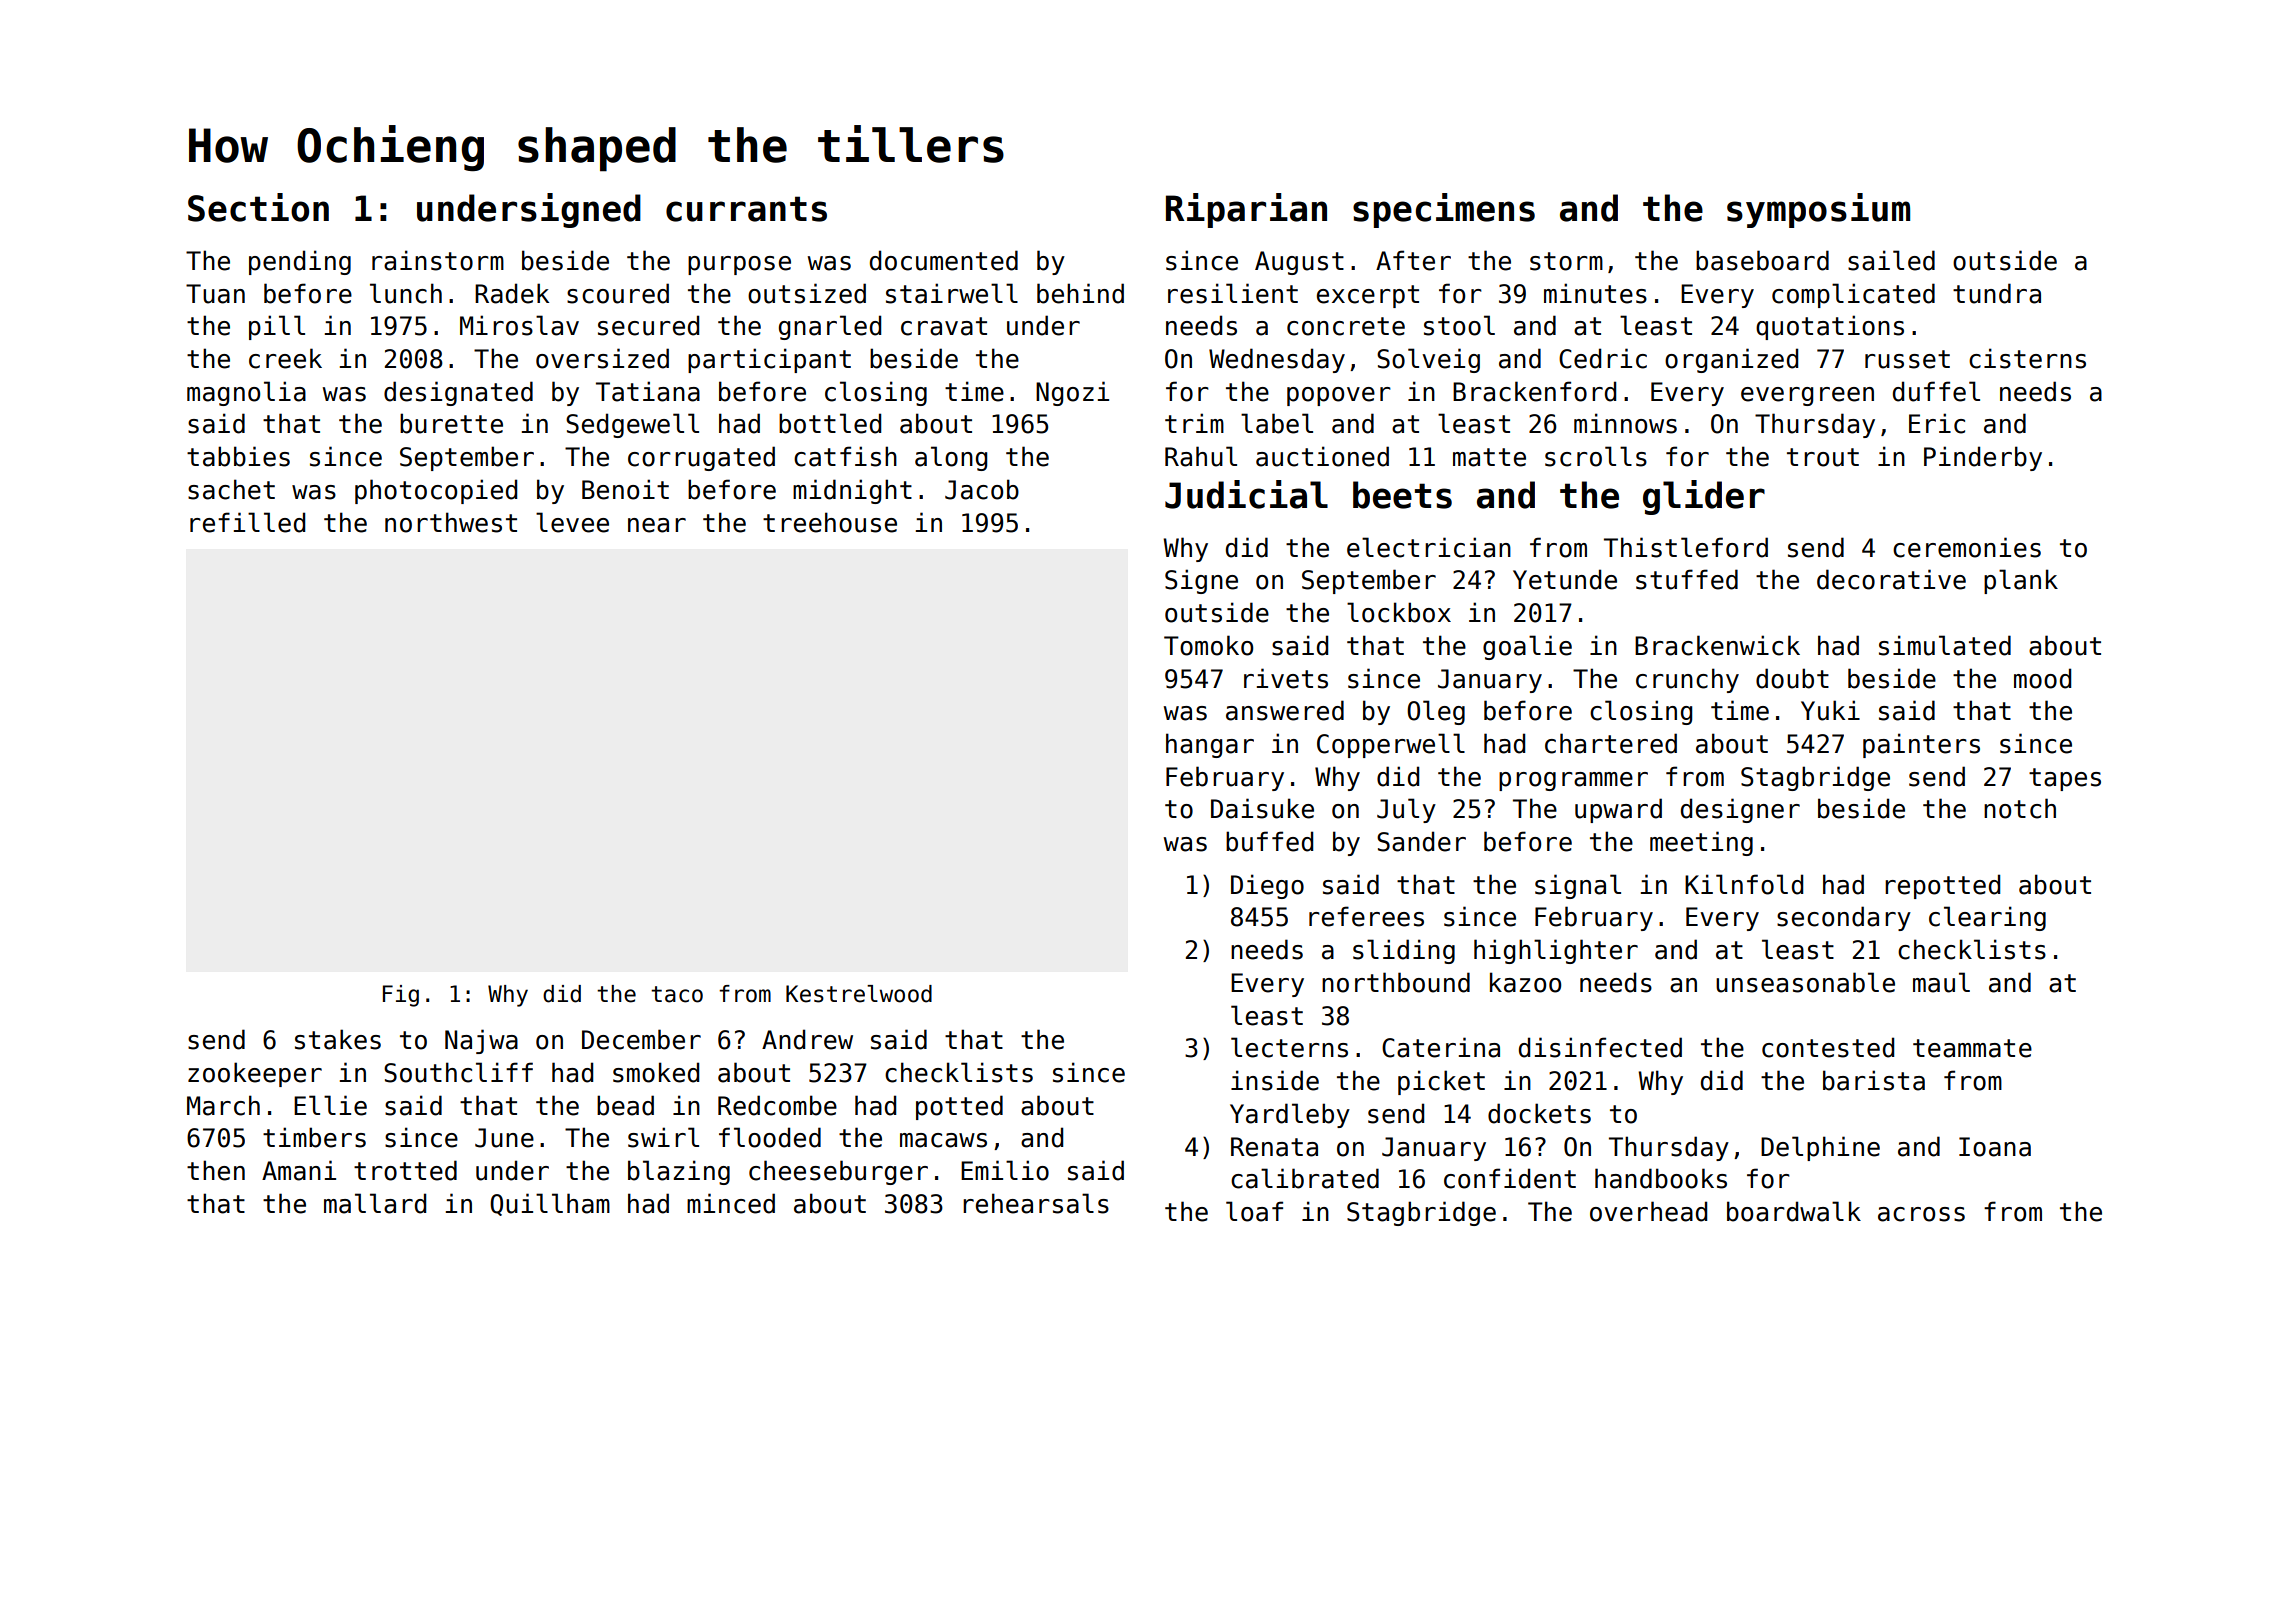 The image size is (2292, 1620). What do you see at coordinates (731, 1203) in the document?
I see `minced` at bounding box center [731, 1203].
